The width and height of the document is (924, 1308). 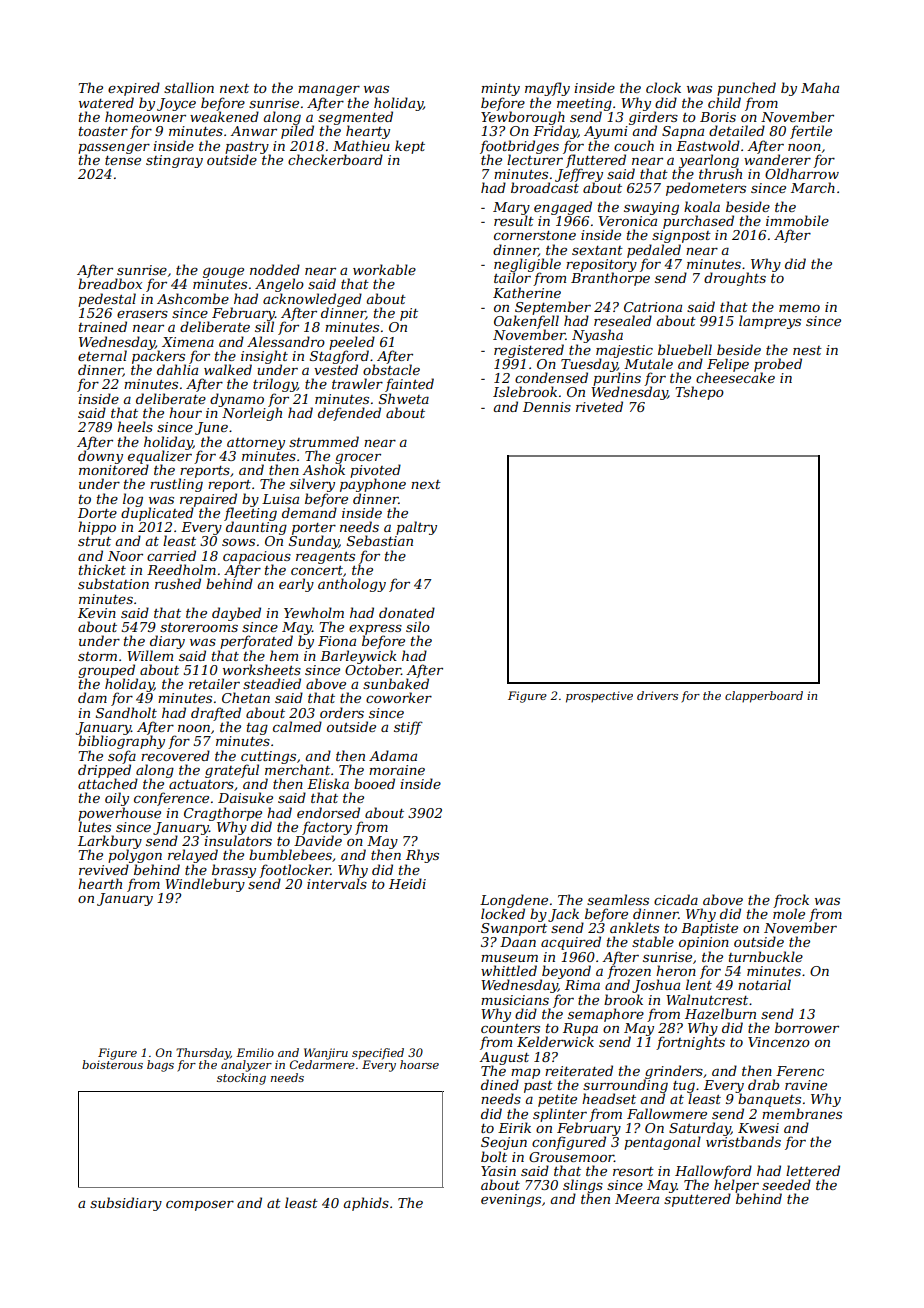 What do you see at coordinates (211, 428) in the document?
I see `June` at bounding box center [211, 428].
